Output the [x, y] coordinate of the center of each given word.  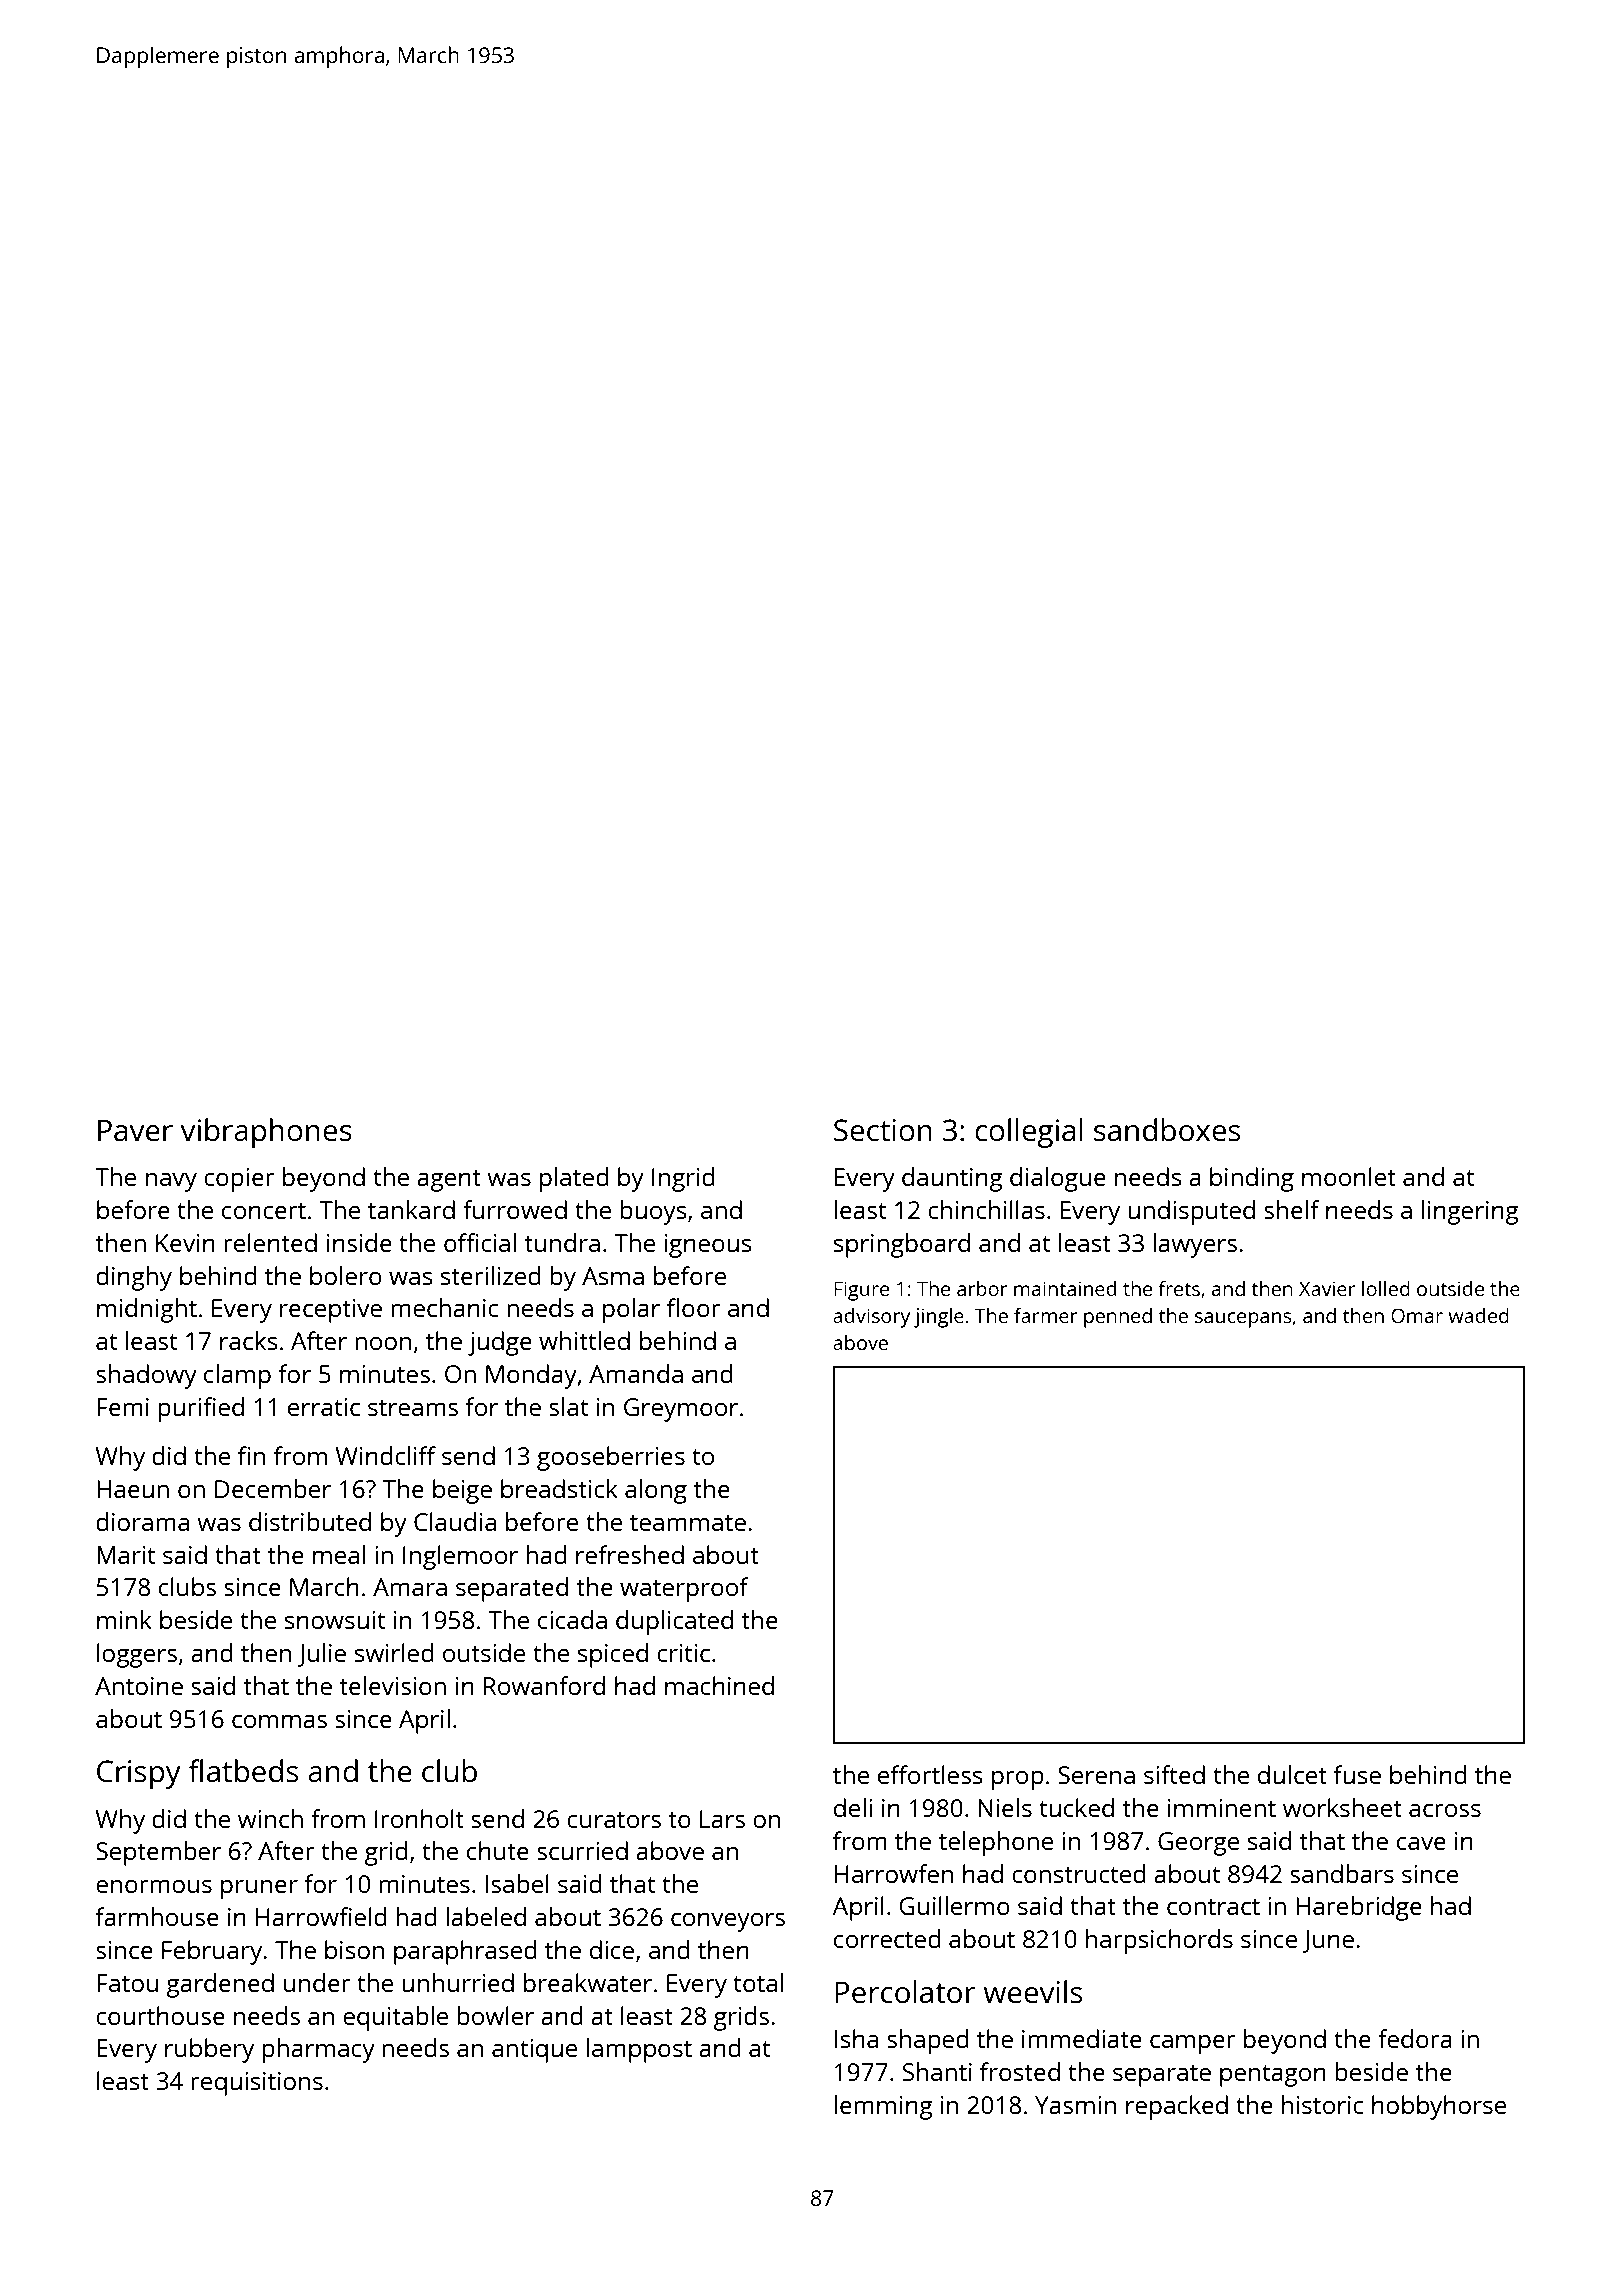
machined [719, 1685]
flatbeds [243, 1771]
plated [574, 1179]
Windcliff [386, 1455]
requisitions [257, 2084]
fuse [1357, 1774]
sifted [1174, 1774]
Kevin [185, 1243]
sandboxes [1167, 1130]
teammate [688, 1523]
